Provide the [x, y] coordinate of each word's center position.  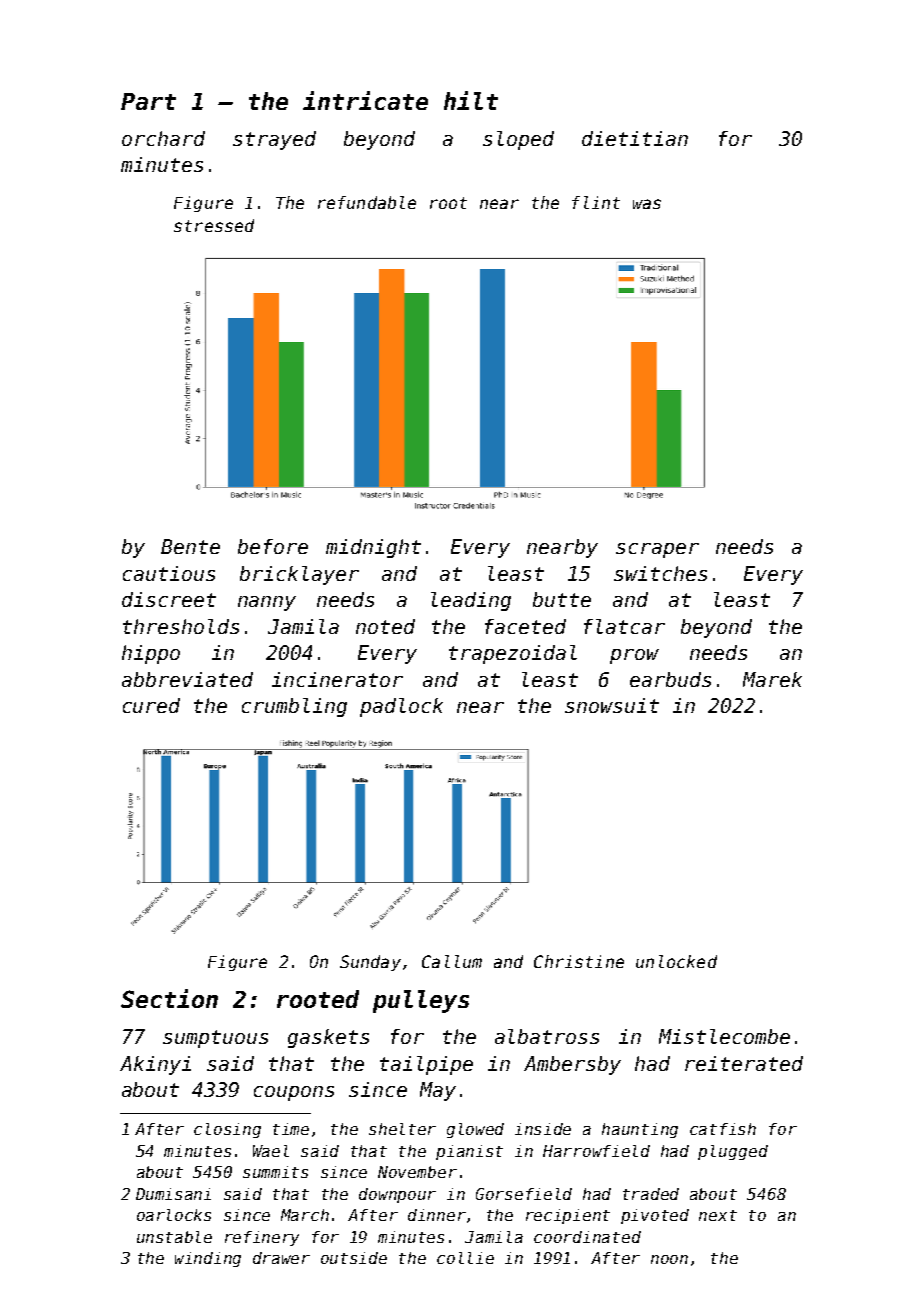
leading [471, 601]
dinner [437, 1215]
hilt [471, 100]
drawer [281, 1258]
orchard [163, 138]
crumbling [294, 707]
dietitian [635, 138]
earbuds [670, 679]
